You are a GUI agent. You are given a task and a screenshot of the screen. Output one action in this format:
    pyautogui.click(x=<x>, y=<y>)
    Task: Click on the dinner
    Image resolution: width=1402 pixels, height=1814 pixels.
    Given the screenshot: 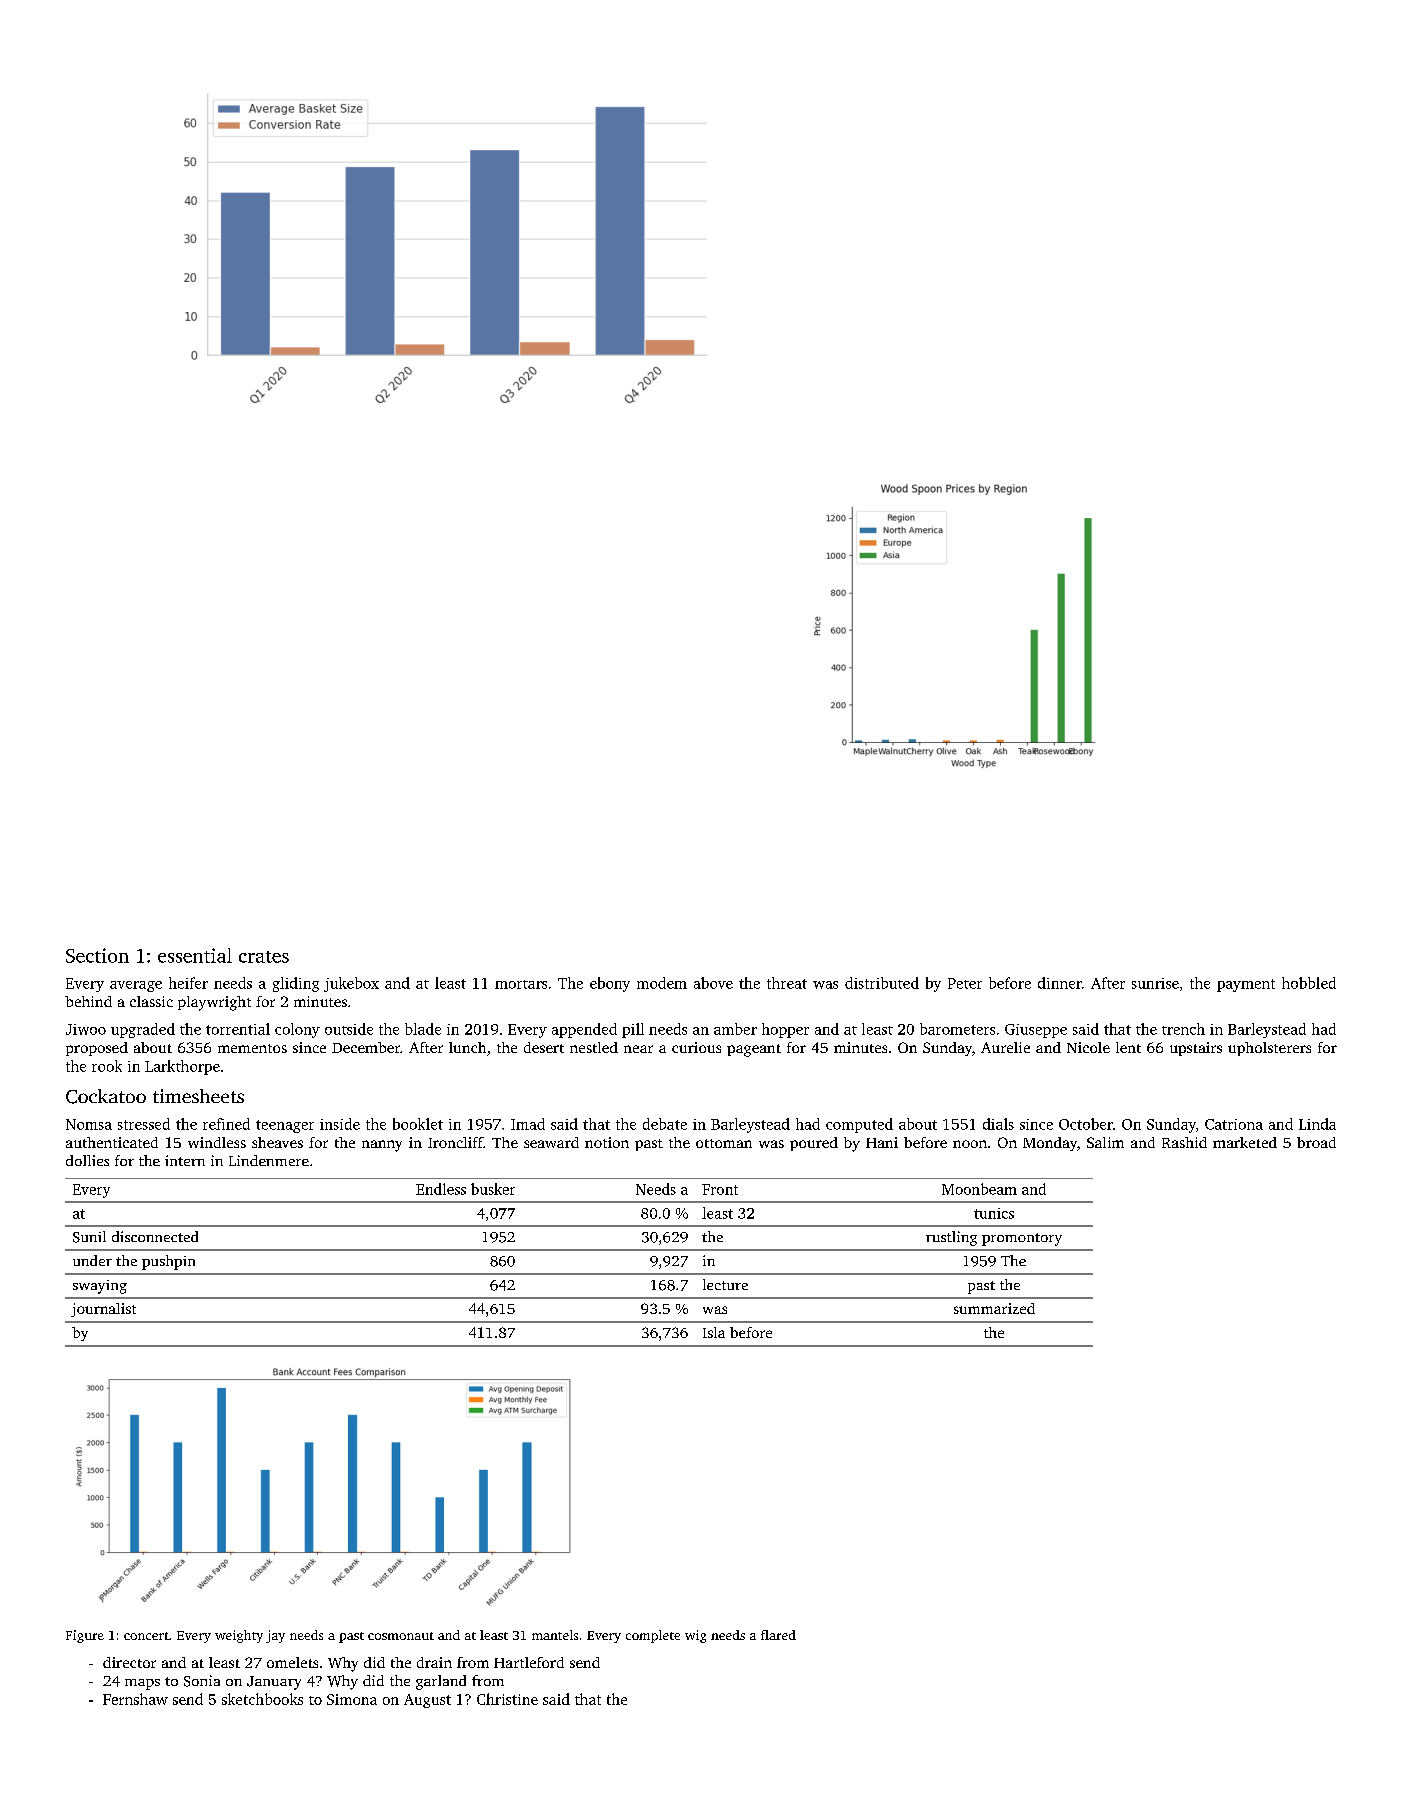 What is the action you would take?
    pyautogui.click(x=1060, y=983)
